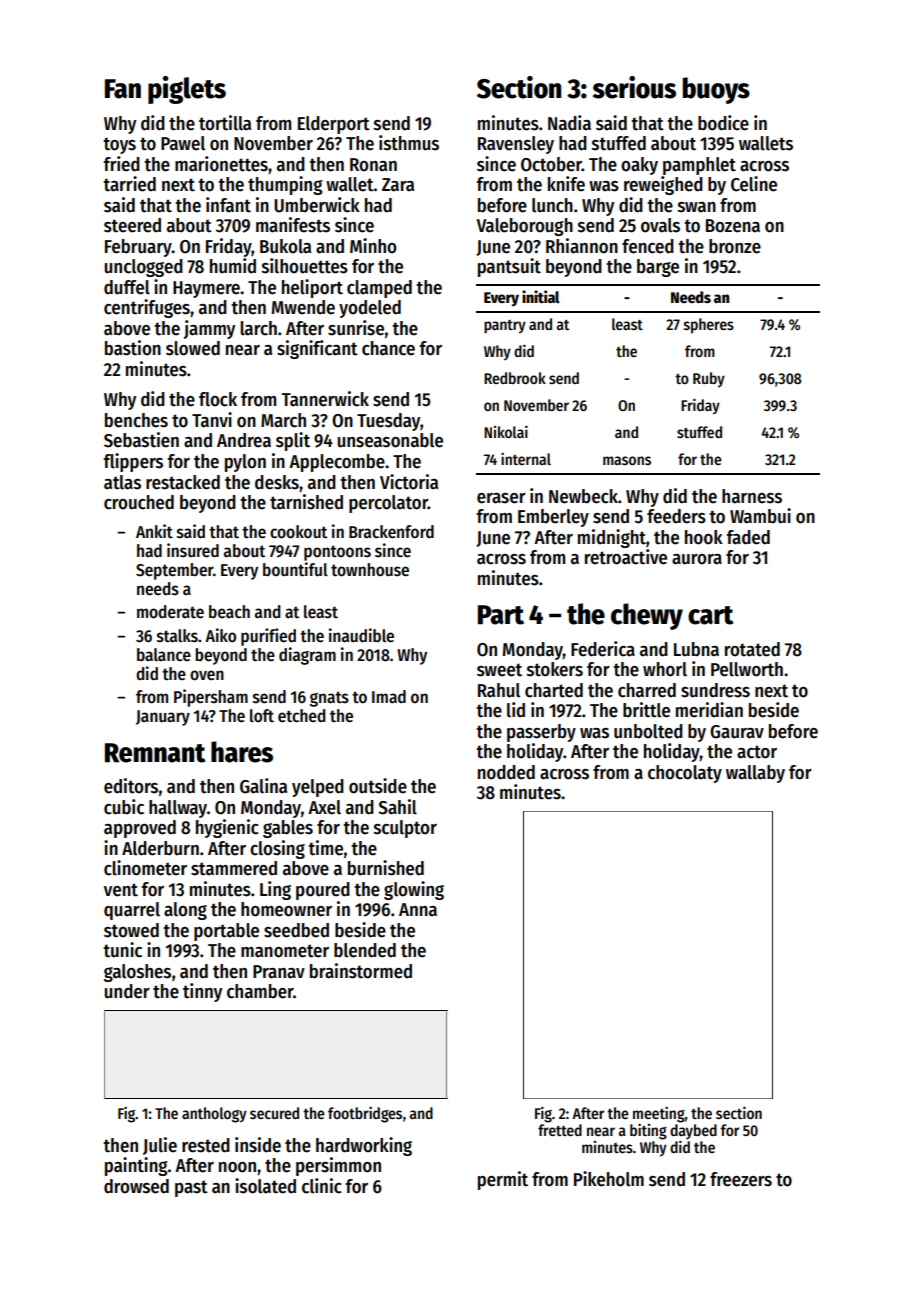  Describe the element at coordinates (191, 1188) in the screenshot. I see `past` at that location.
